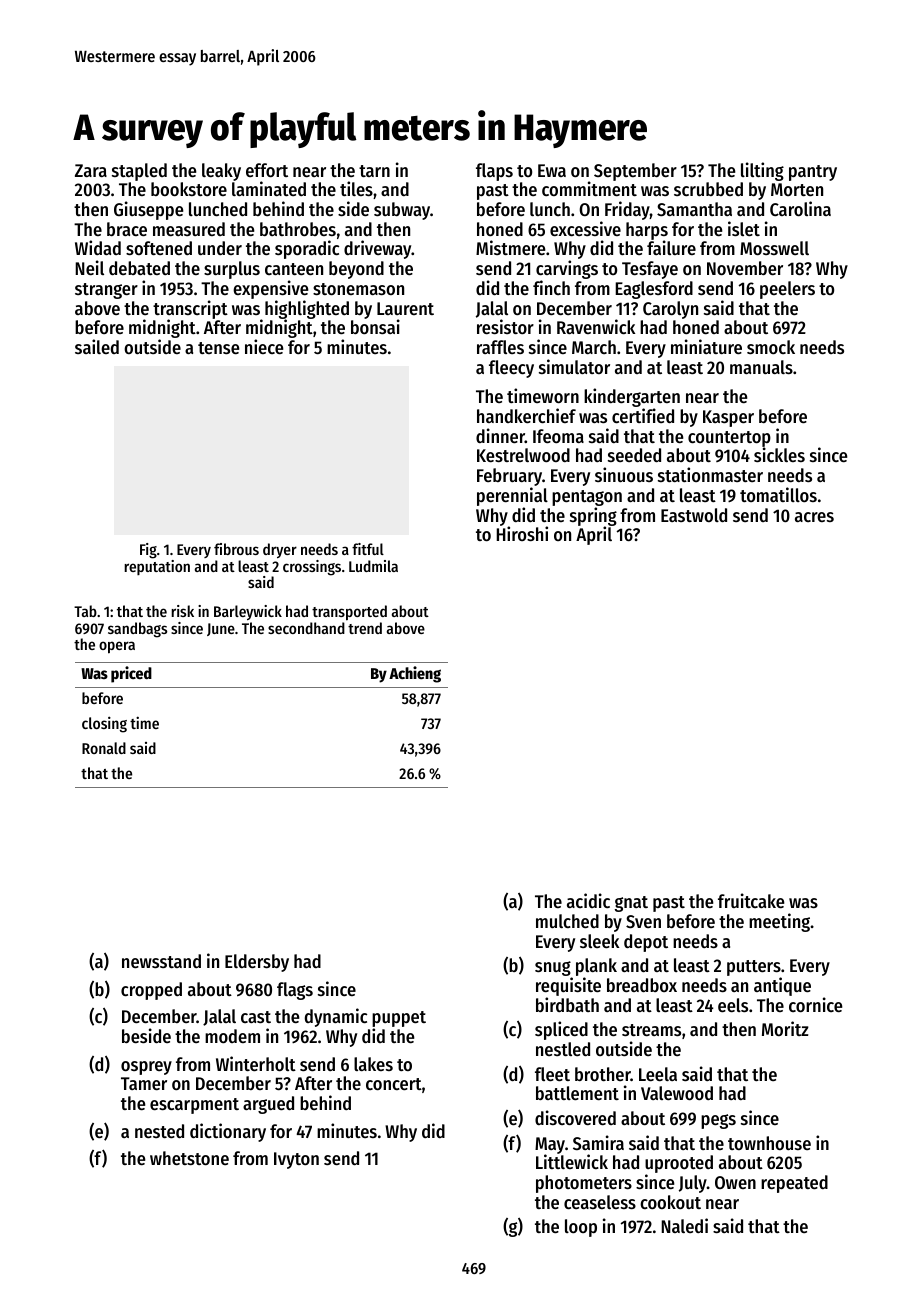 The image size is (924, 1308). Describe the element at coordinates (684, 1225) in the screenshot. I see `Naledi` at that location.
